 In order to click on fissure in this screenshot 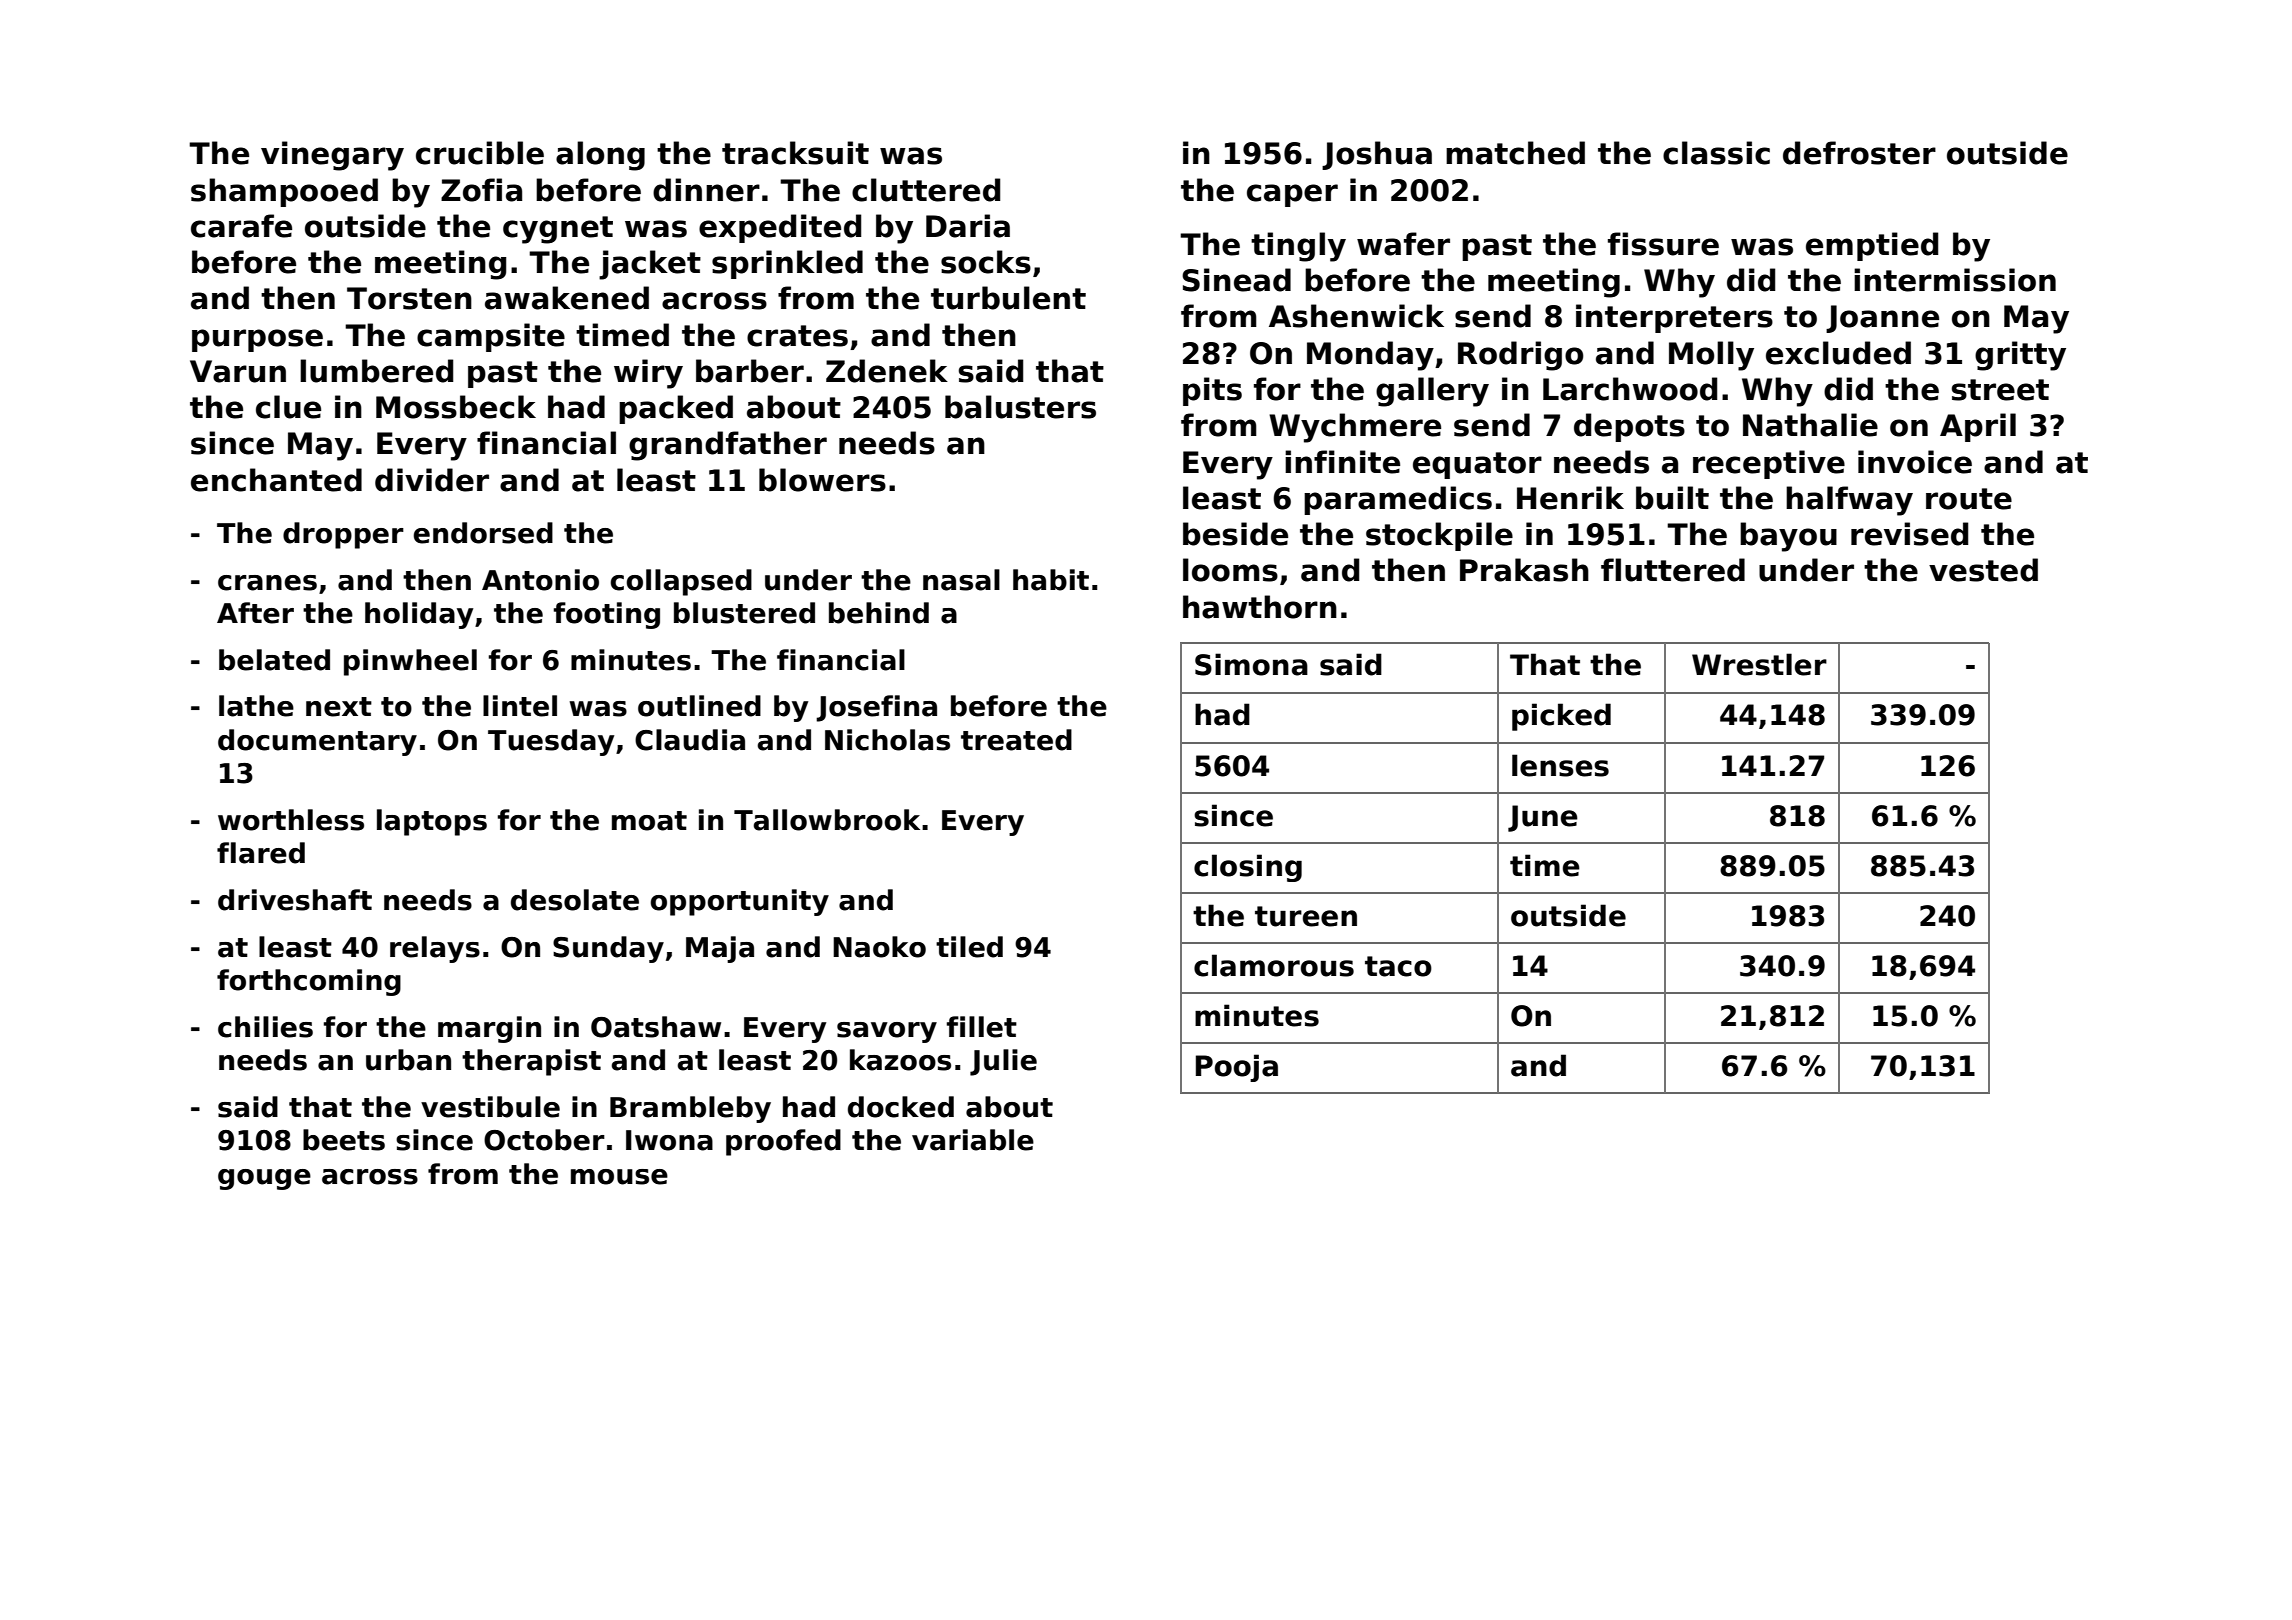, I will do `click(1663, 244)`.
